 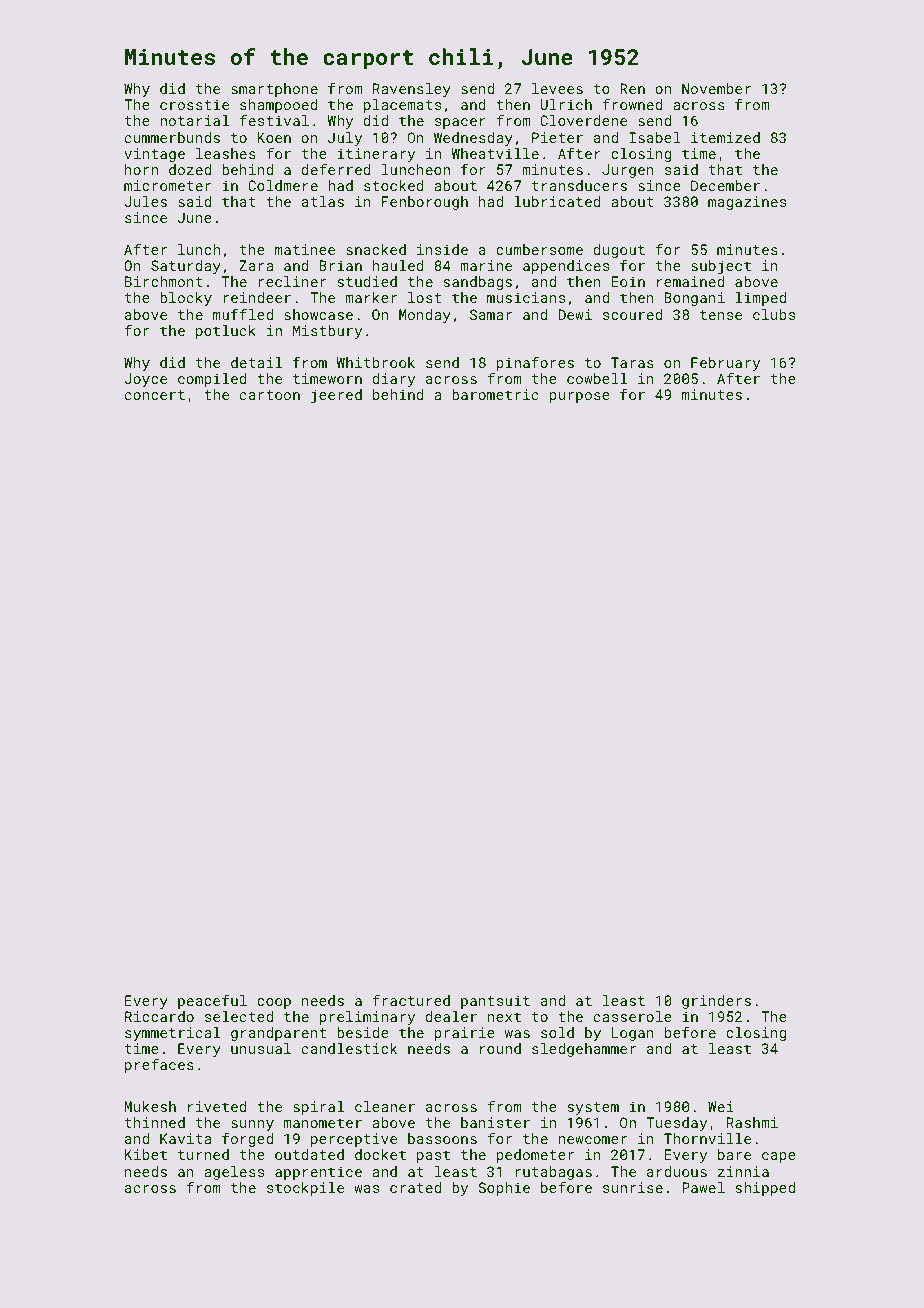 What do you see at coordinates (274, 1003) in the page?
I see `coop` at bounding box center [274, 1003].
